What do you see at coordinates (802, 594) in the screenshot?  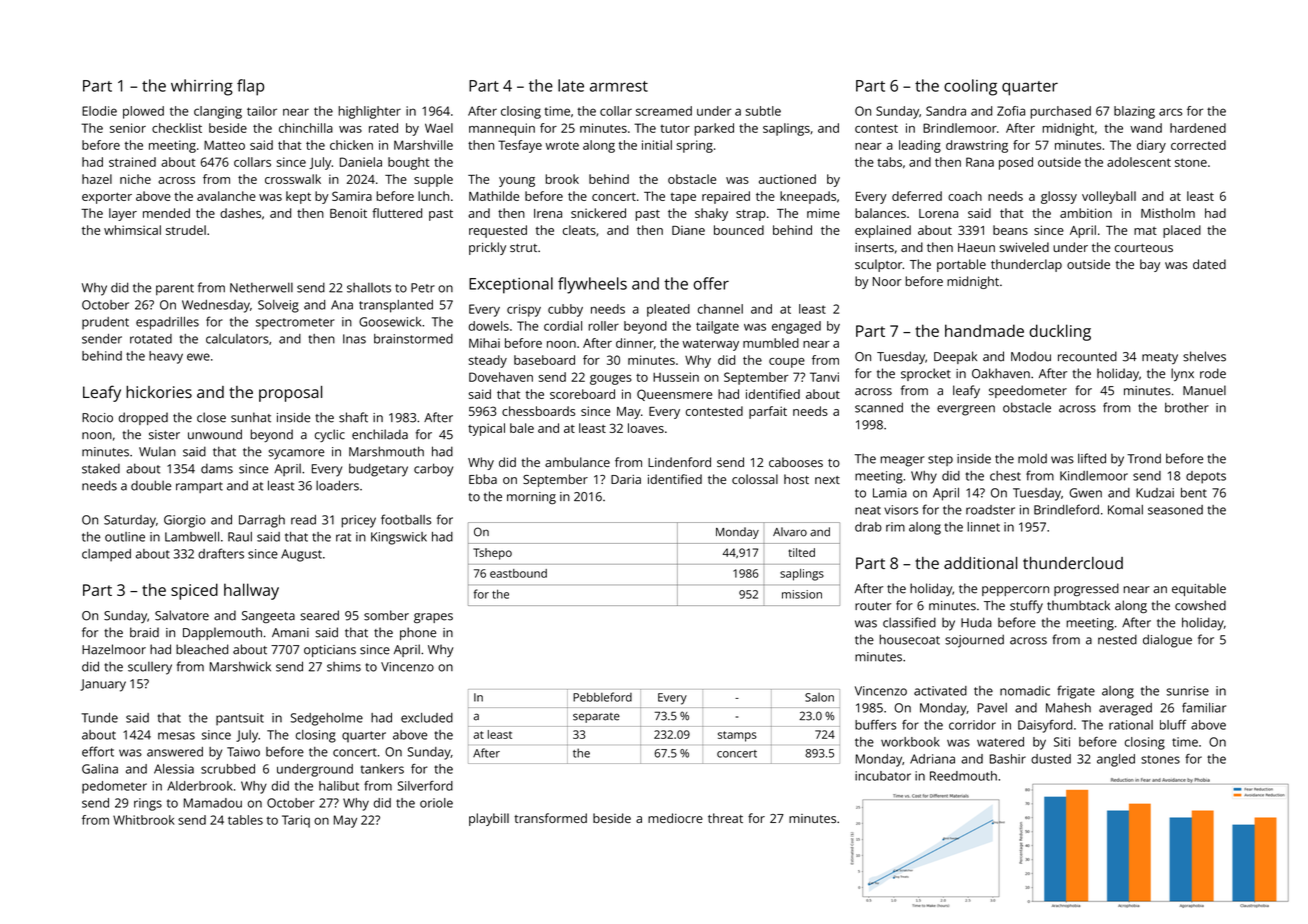 I see `mission` at bounding box center [802, 594].
